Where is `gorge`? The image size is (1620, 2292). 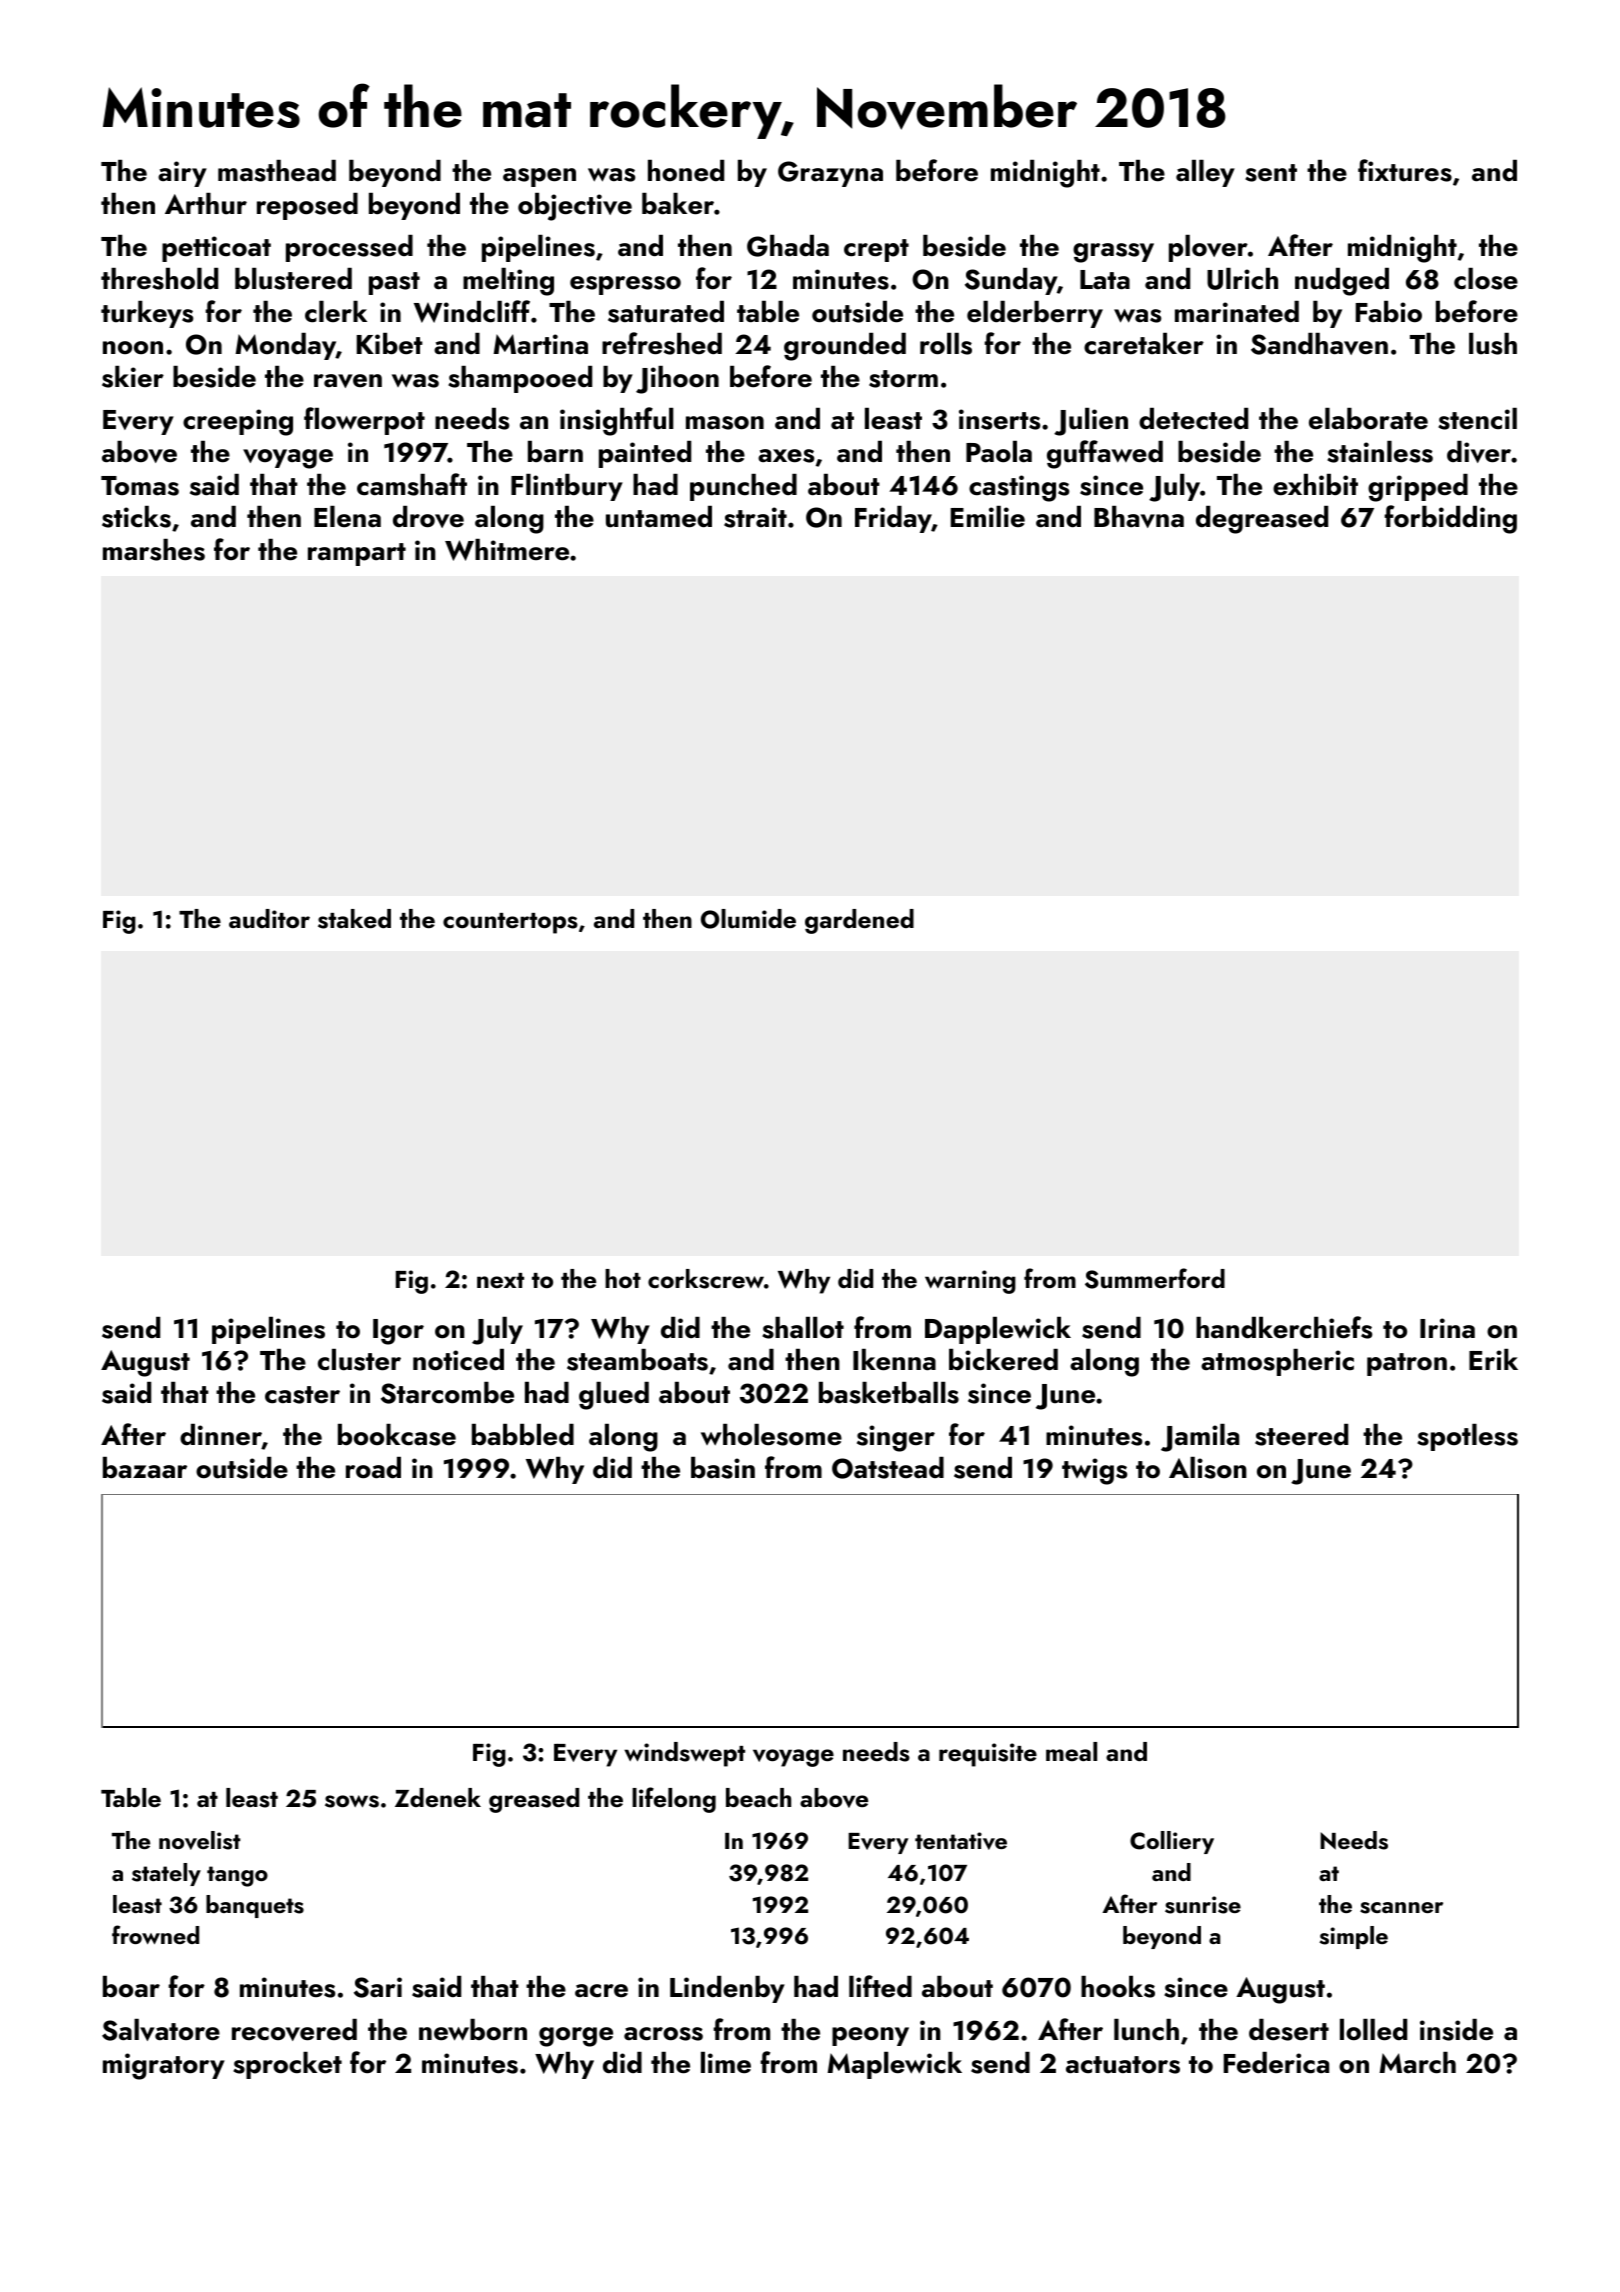 gorge is located at coordinates (576, 2037).
